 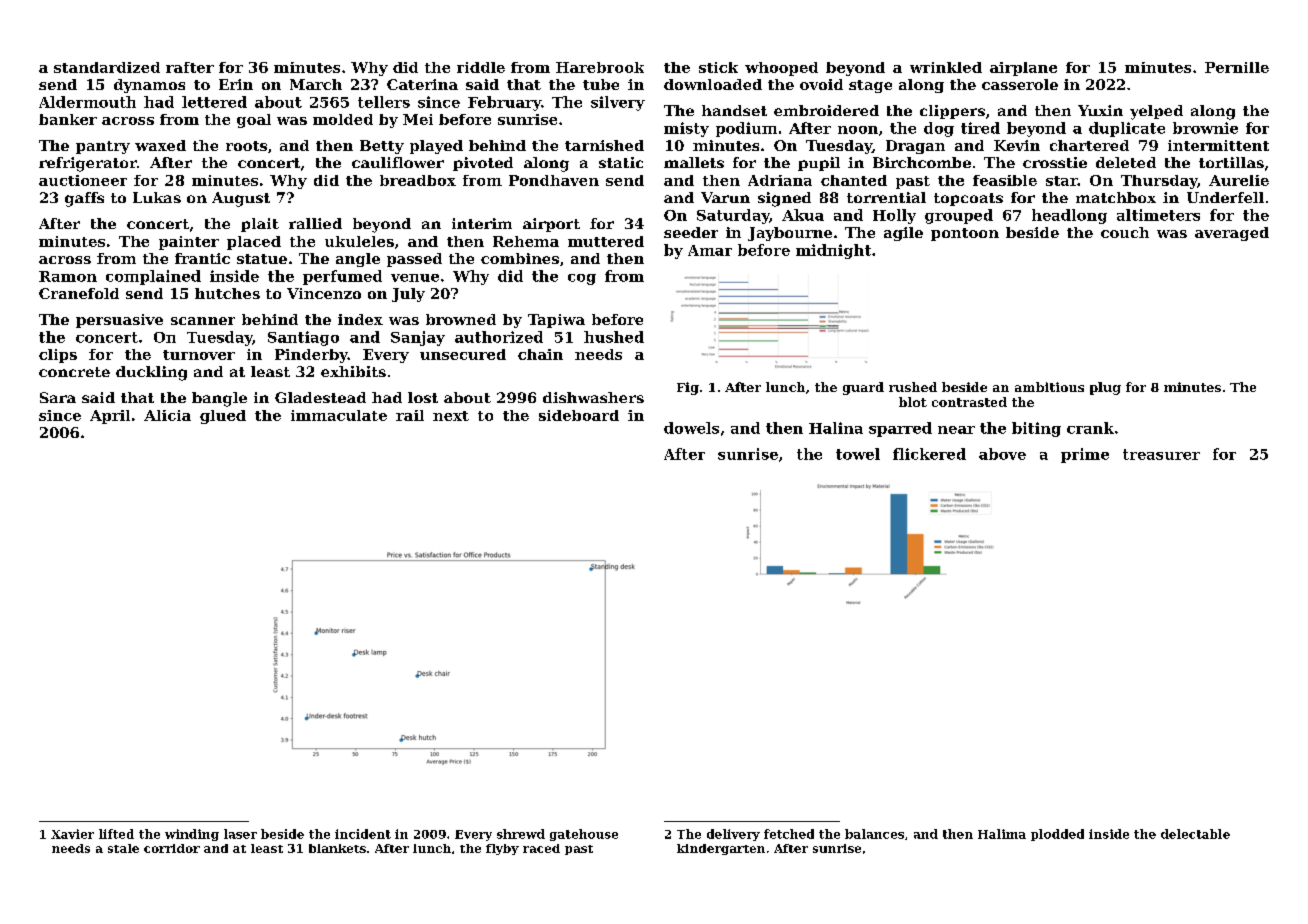 What do you see at coordinates (1017, 145) in the screenshot?
I see `Kevin` at bounding box center [1017, 145].
